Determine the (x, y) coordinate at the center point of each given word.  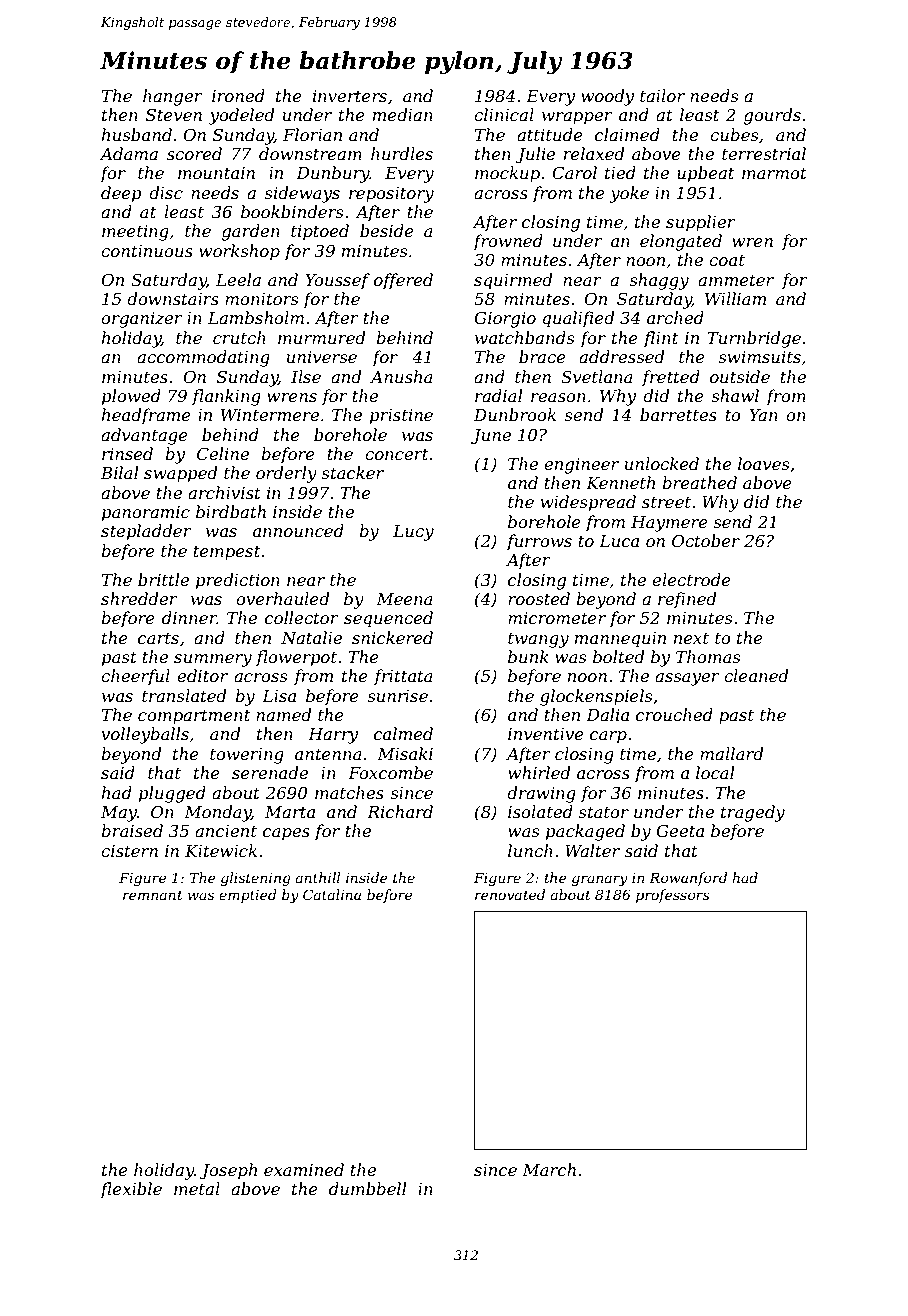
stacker (352, 472)
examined (304, 1169)
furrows (539, 542)
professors (673, 896)
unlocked (662, 463)
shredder (139, 598)
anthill (318, 877)
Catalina (332, 894)
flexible (131, 1190)
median (403, 114)
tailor (662, 95)
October (706, 540)
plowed (131, 397)
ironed (238, 95)
